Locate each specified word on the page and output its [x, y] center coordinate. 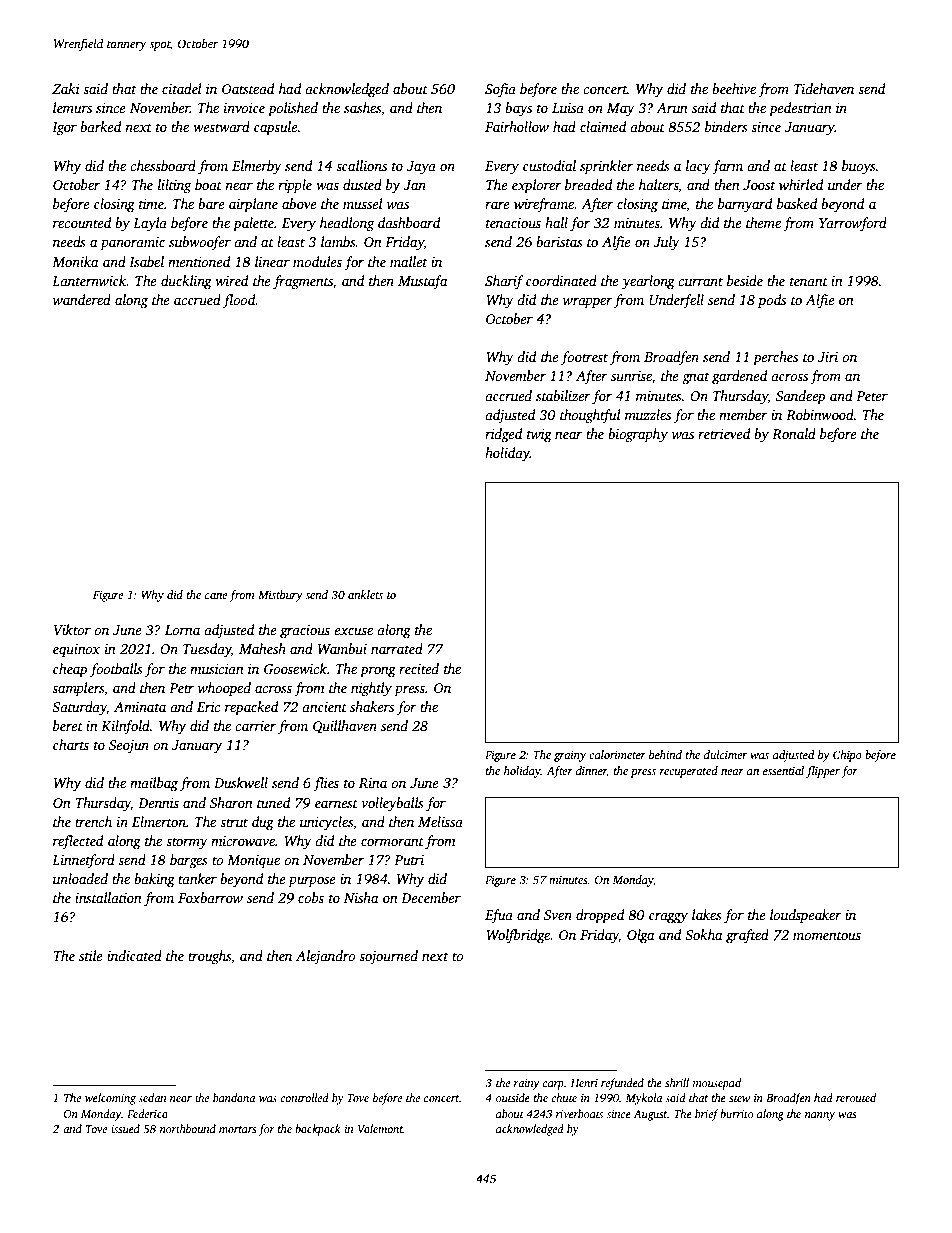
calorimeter [617, 754]
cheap [70, 670]
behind [665, 754]
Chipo [847, 756]
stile [91, 955]
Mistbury [280, 596]
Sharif [504, 282]
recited [419, 668]
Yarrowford [853, 224]
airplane [253, 205]
